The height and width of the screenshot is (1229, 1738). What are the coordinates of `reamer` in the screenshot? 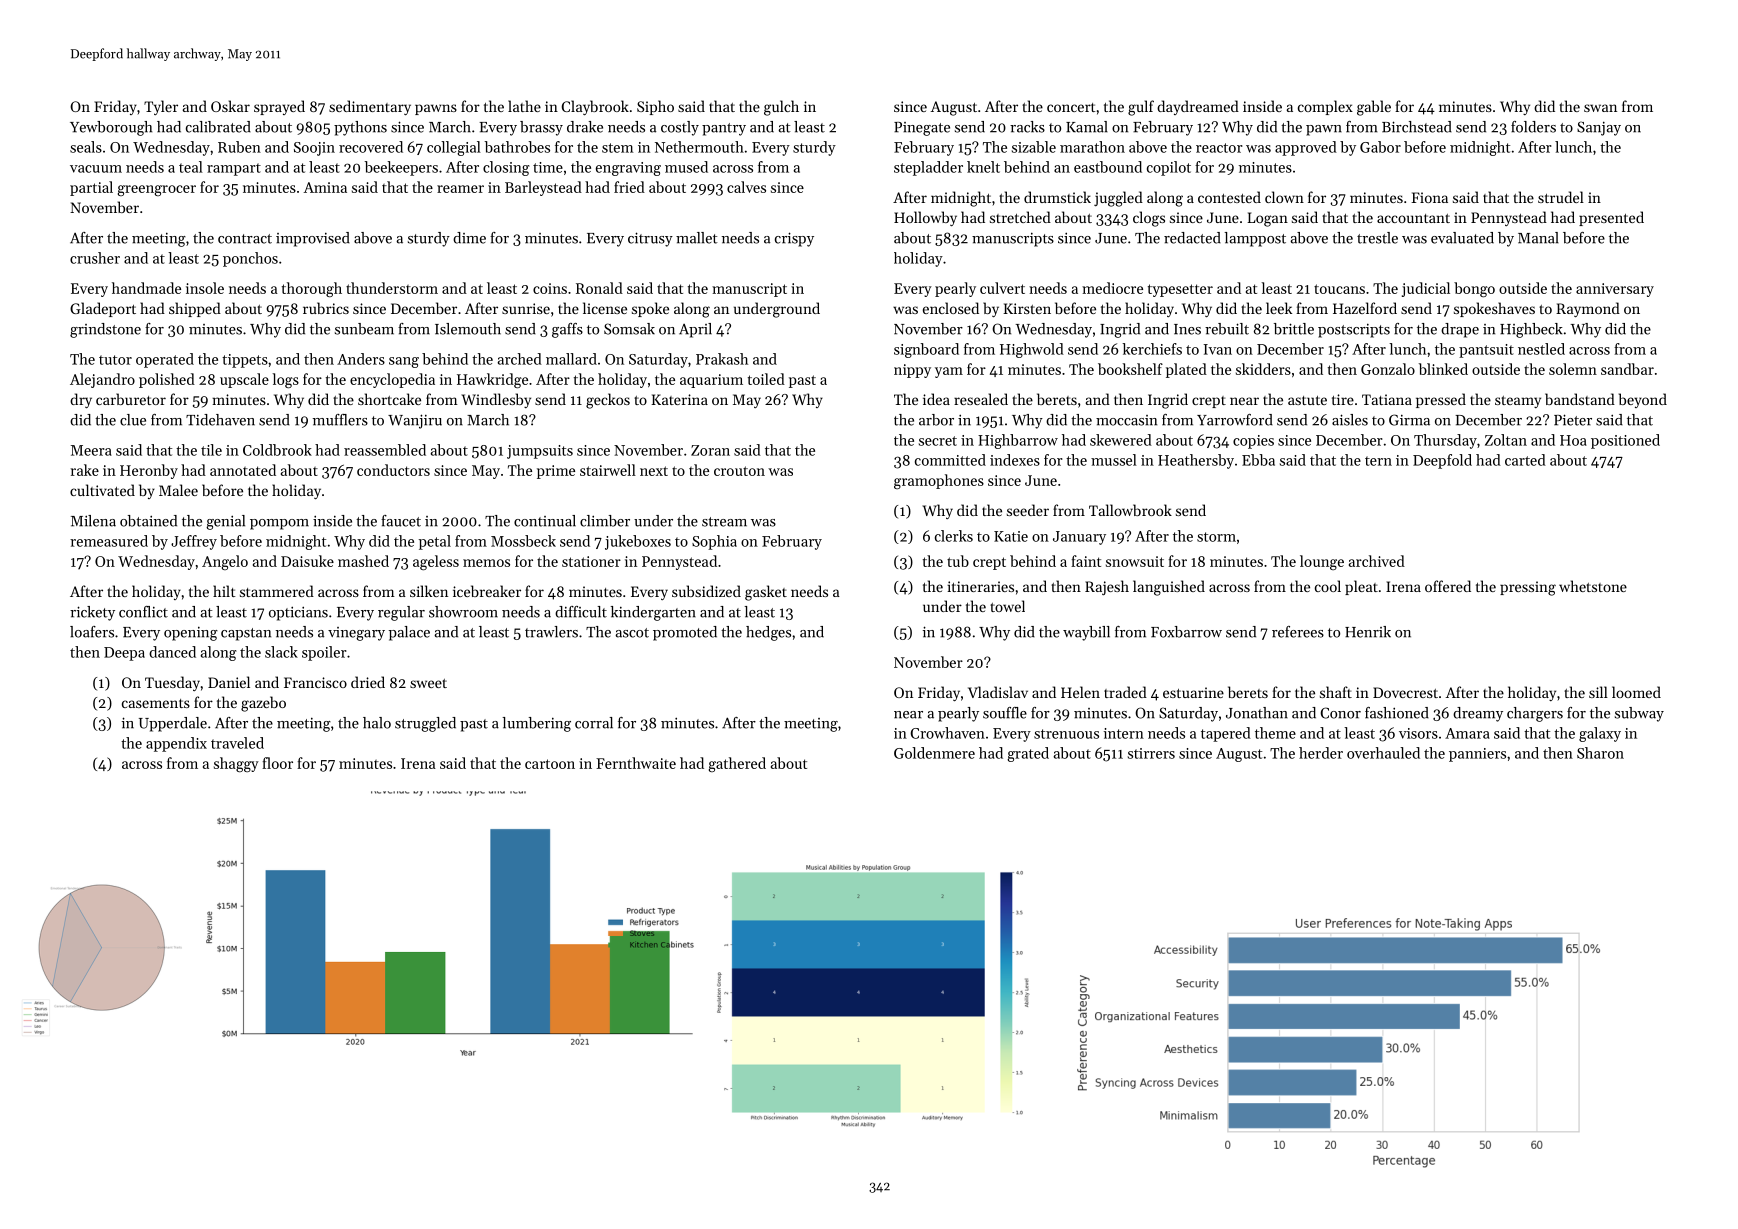 It's located at (460, 189).
